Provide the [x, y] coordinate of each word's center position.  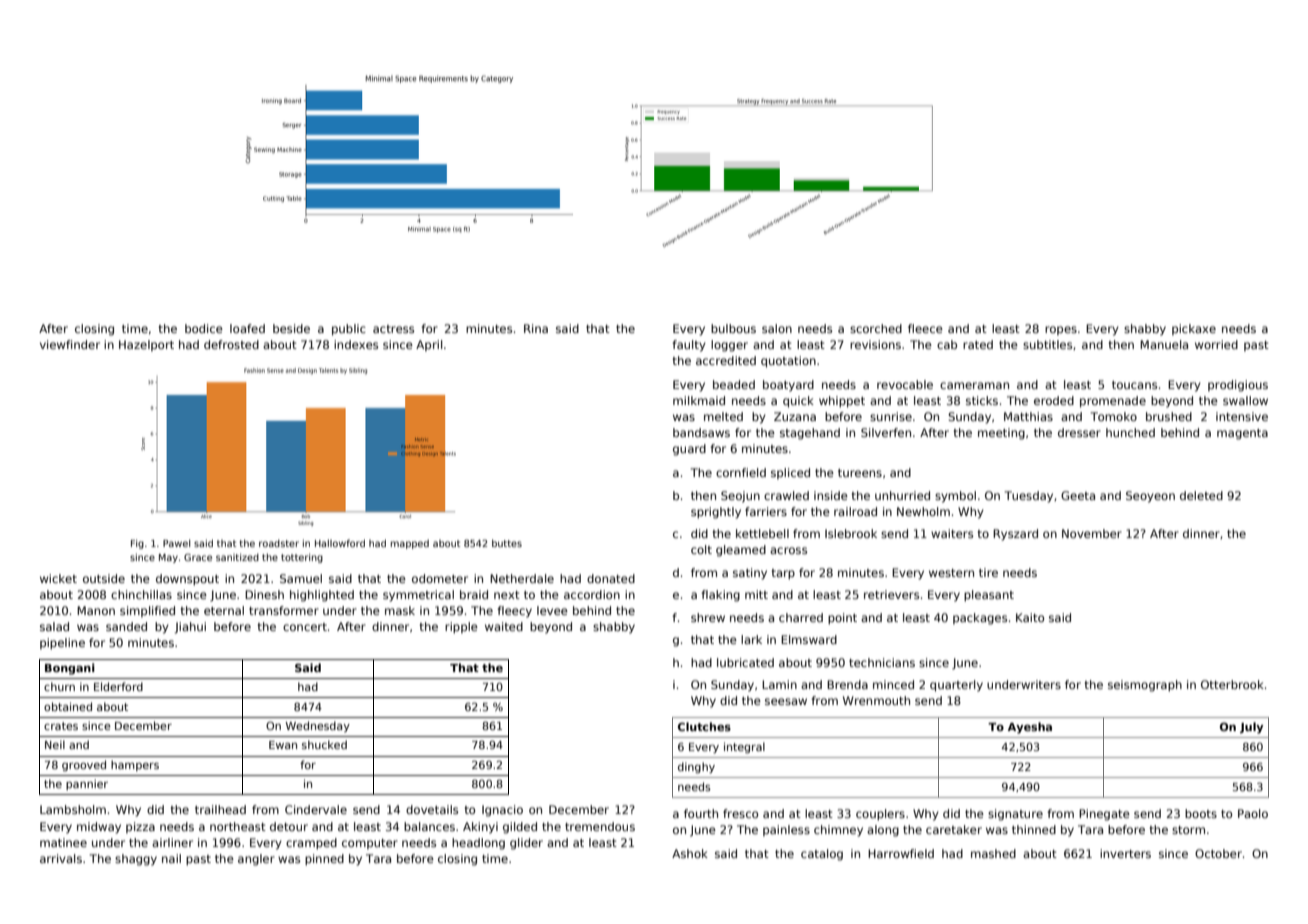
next [507, 595]
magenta [1242, 434]
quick [798, 402]
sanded [126, 626]
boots [1201, 813]
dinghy [696, 768]
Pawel [176, 543]
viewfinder [70, 344]
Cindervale [316, 809]
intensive [1242, 416]
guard [689, 450]
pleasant [989, 596]
